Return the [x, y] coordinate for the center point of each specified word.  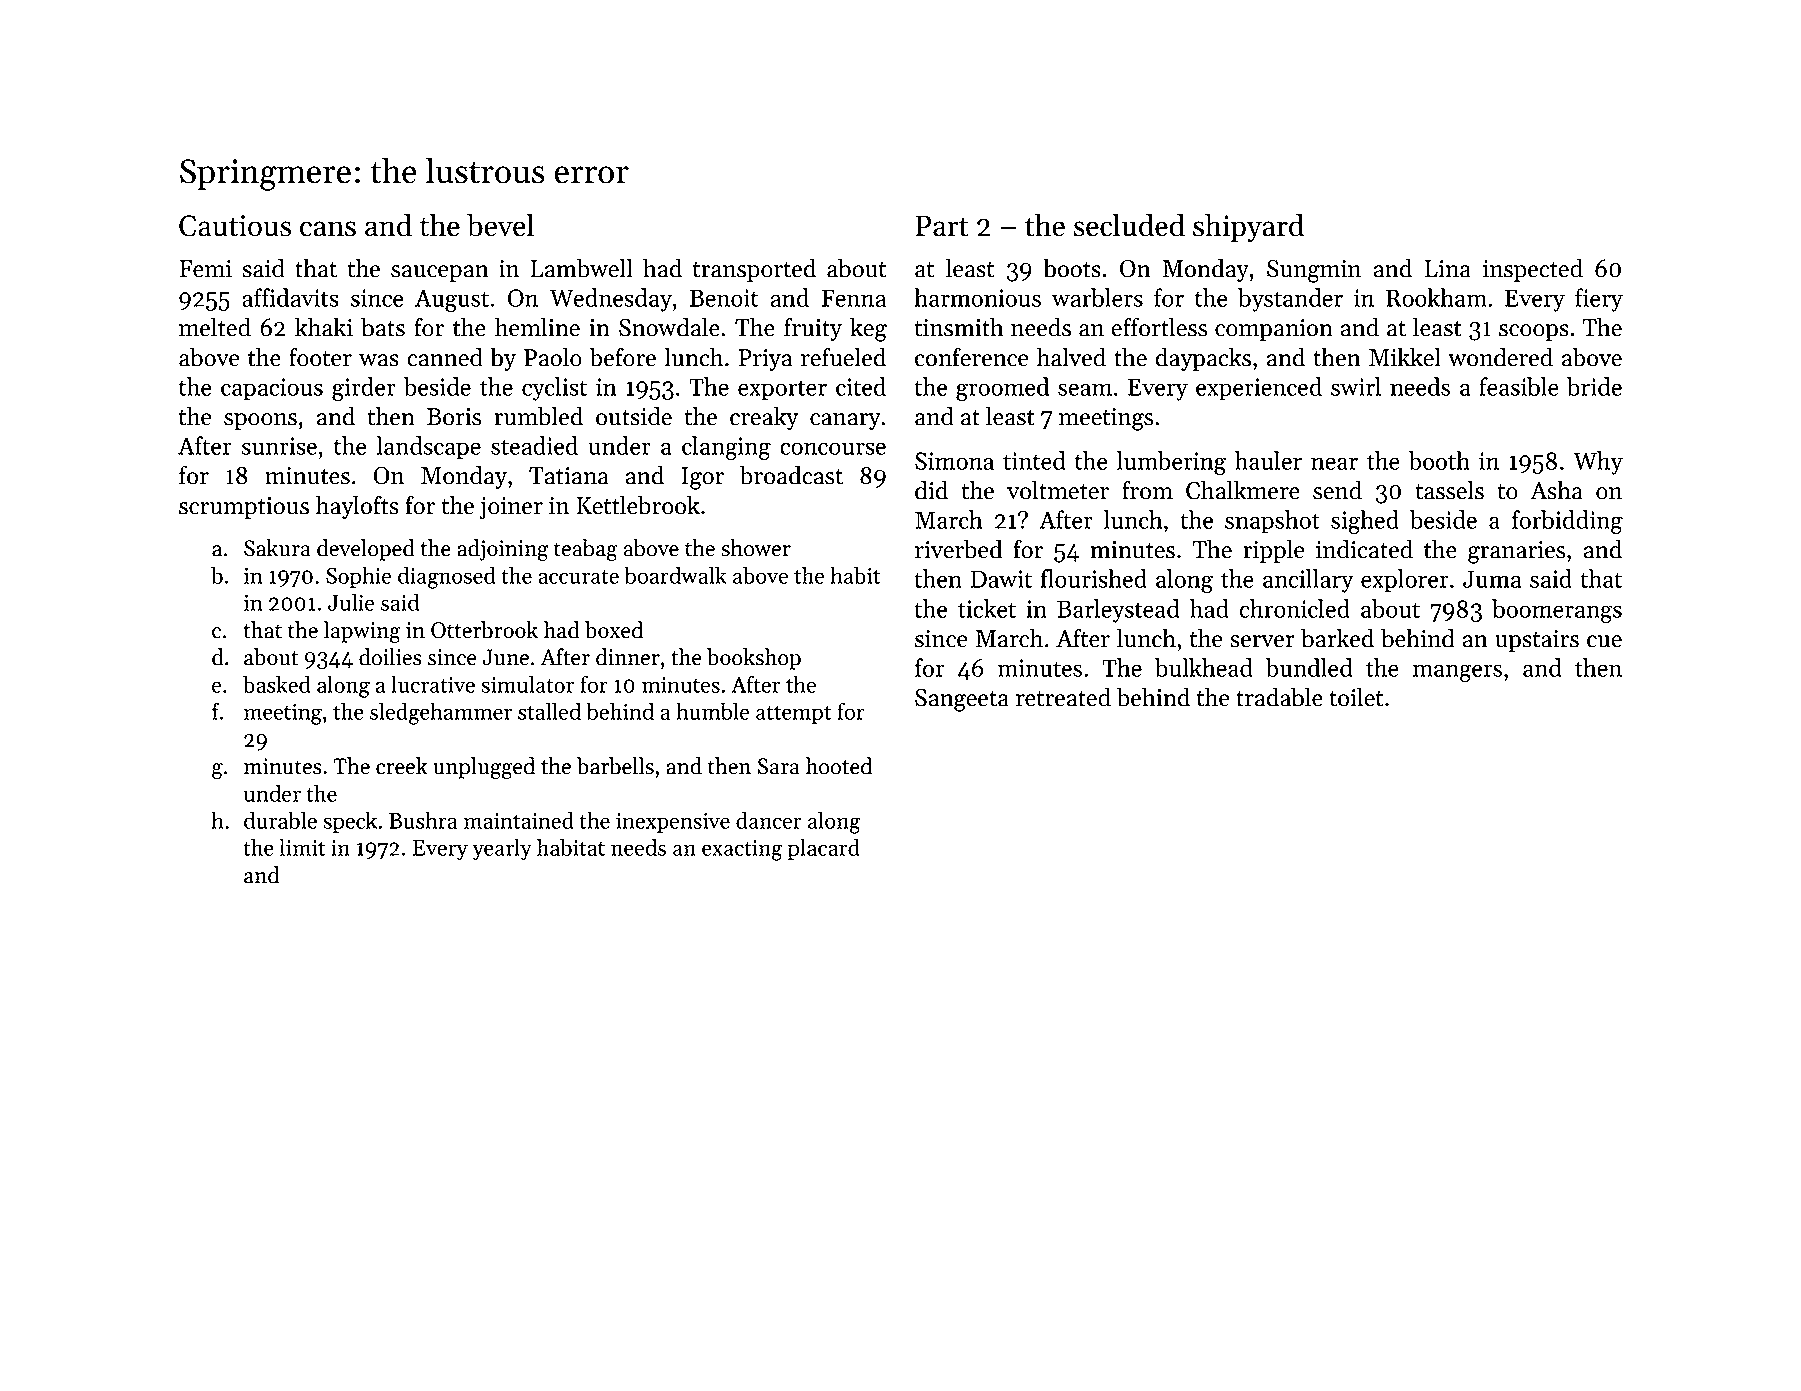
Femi [205, 269]
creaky [764, 418]
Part [942, 226]
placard [823, 849]
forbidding [1567, 522]
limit [302, 847]
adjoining [503, 550]
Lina [1448, 269]
